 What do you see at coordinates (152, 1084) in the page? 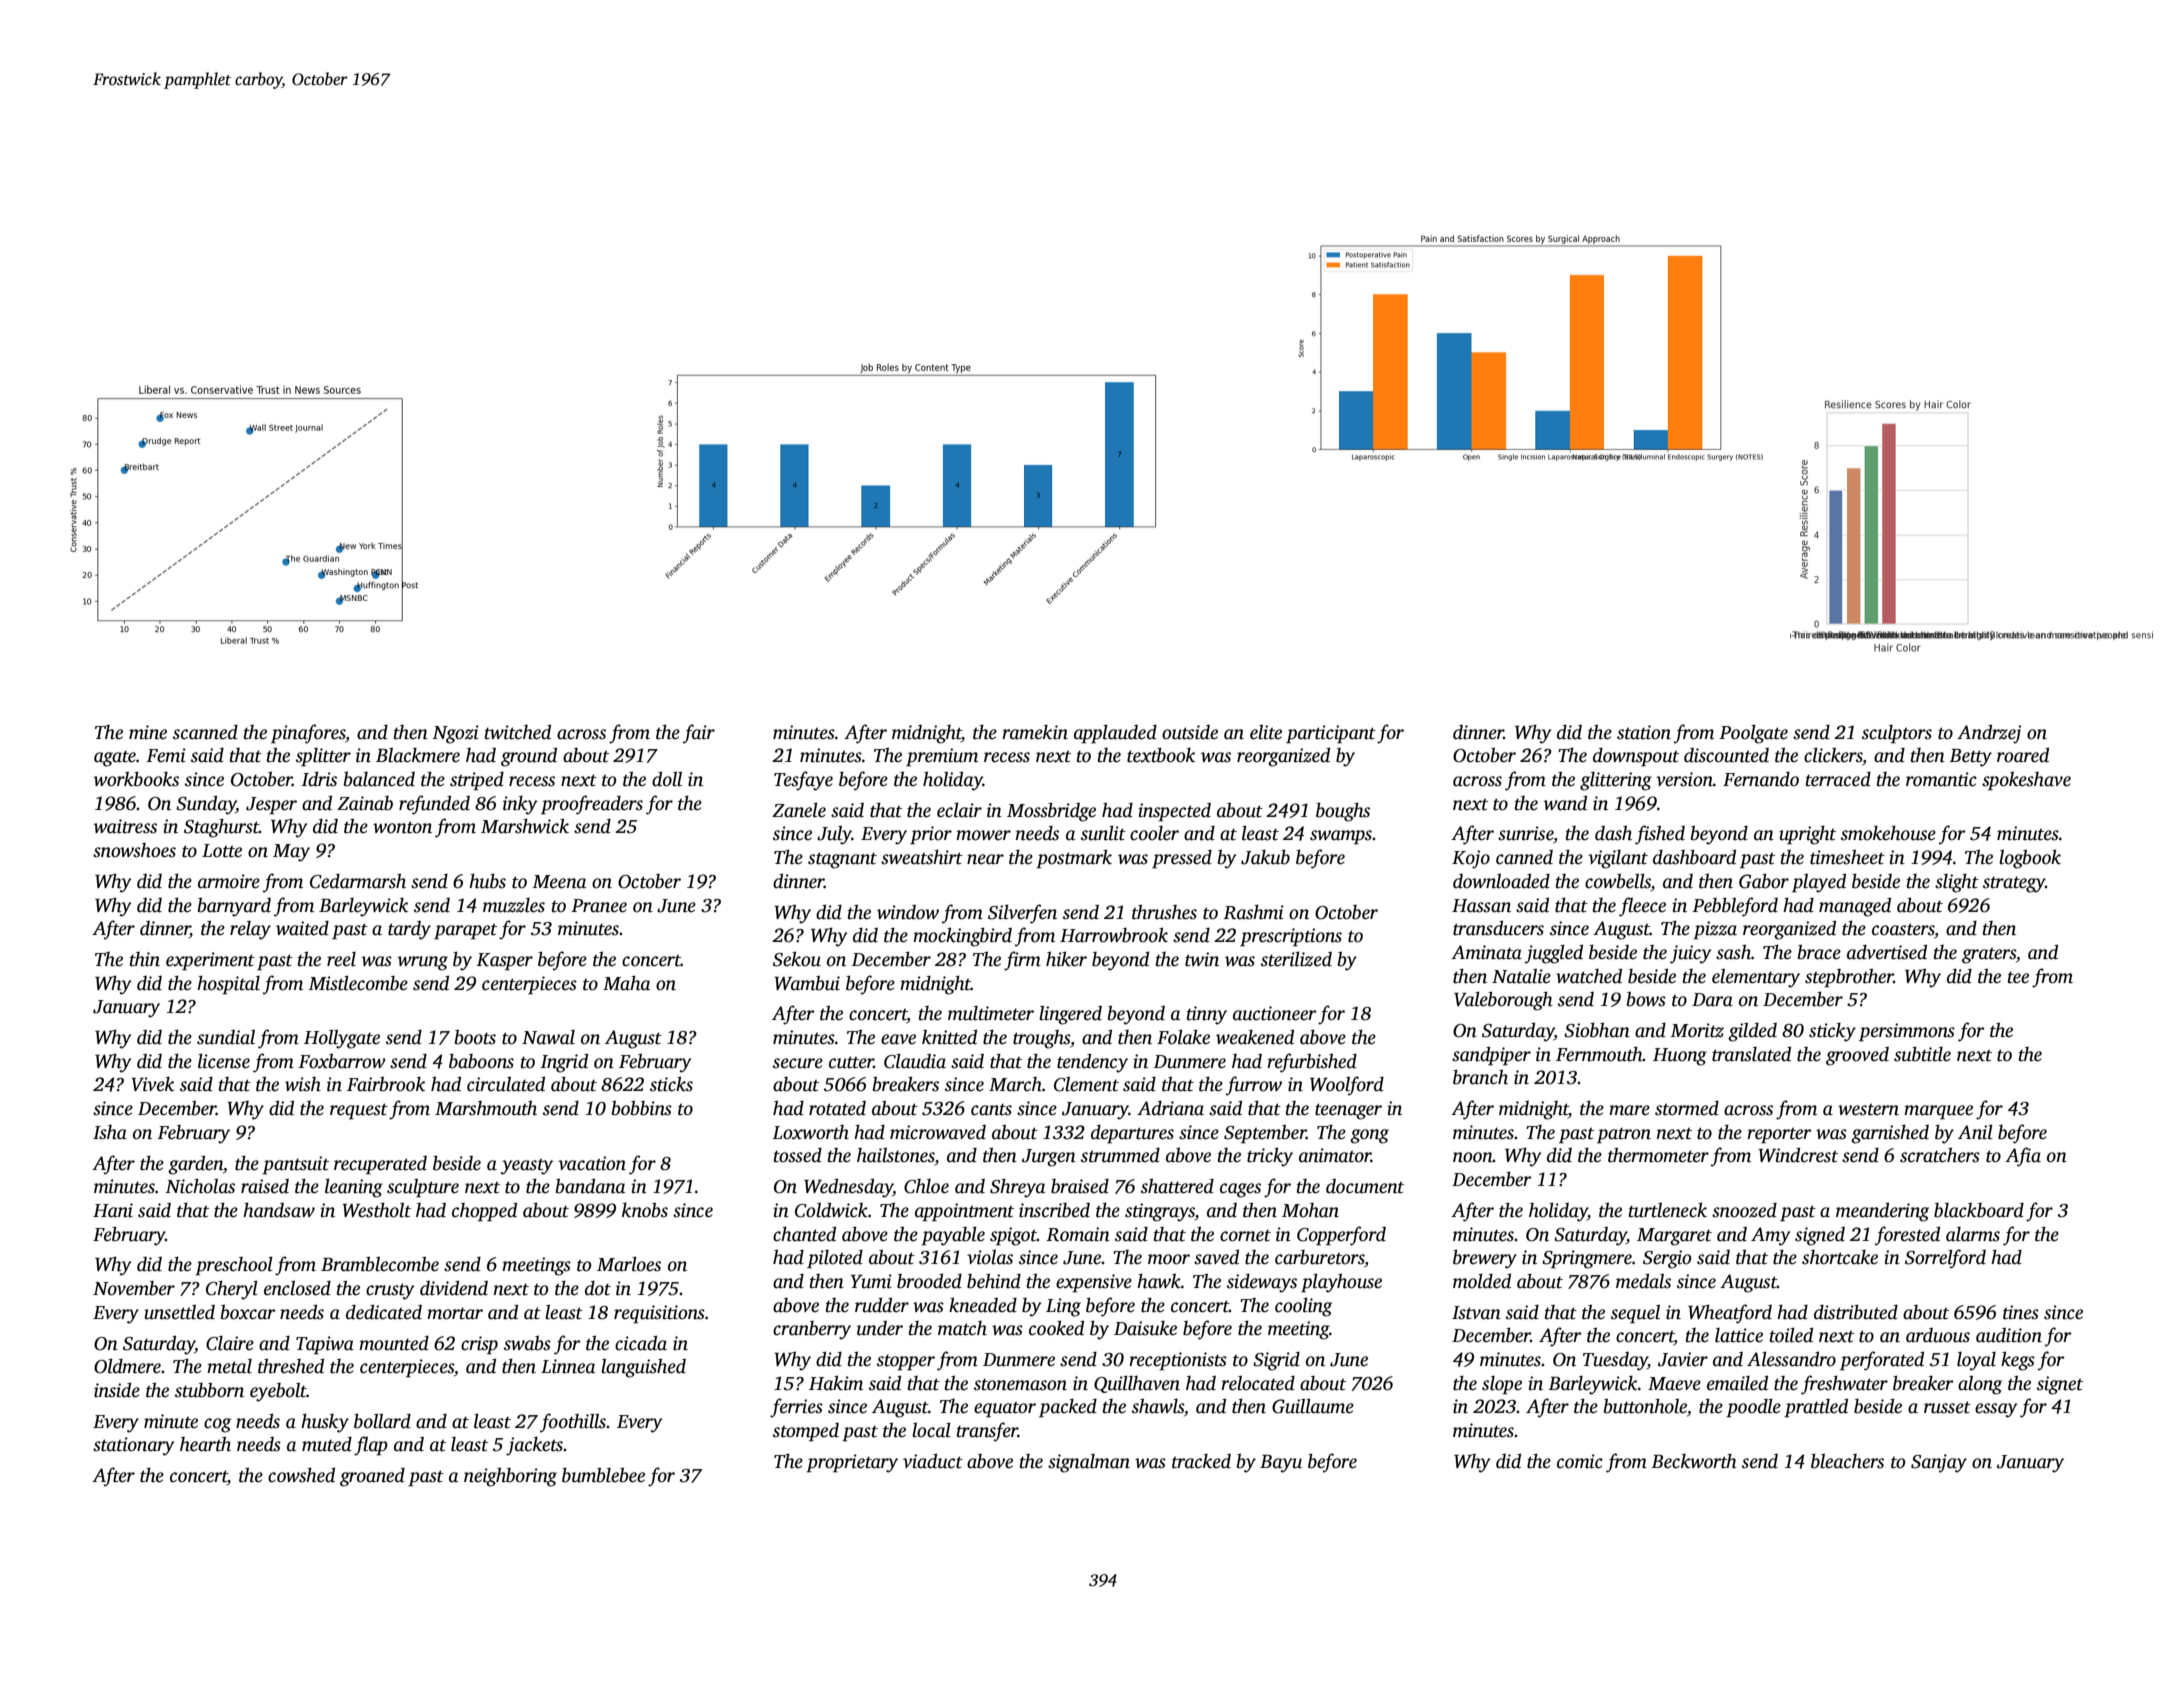
I see `Vivek` at bounding box center [152, 1084].
